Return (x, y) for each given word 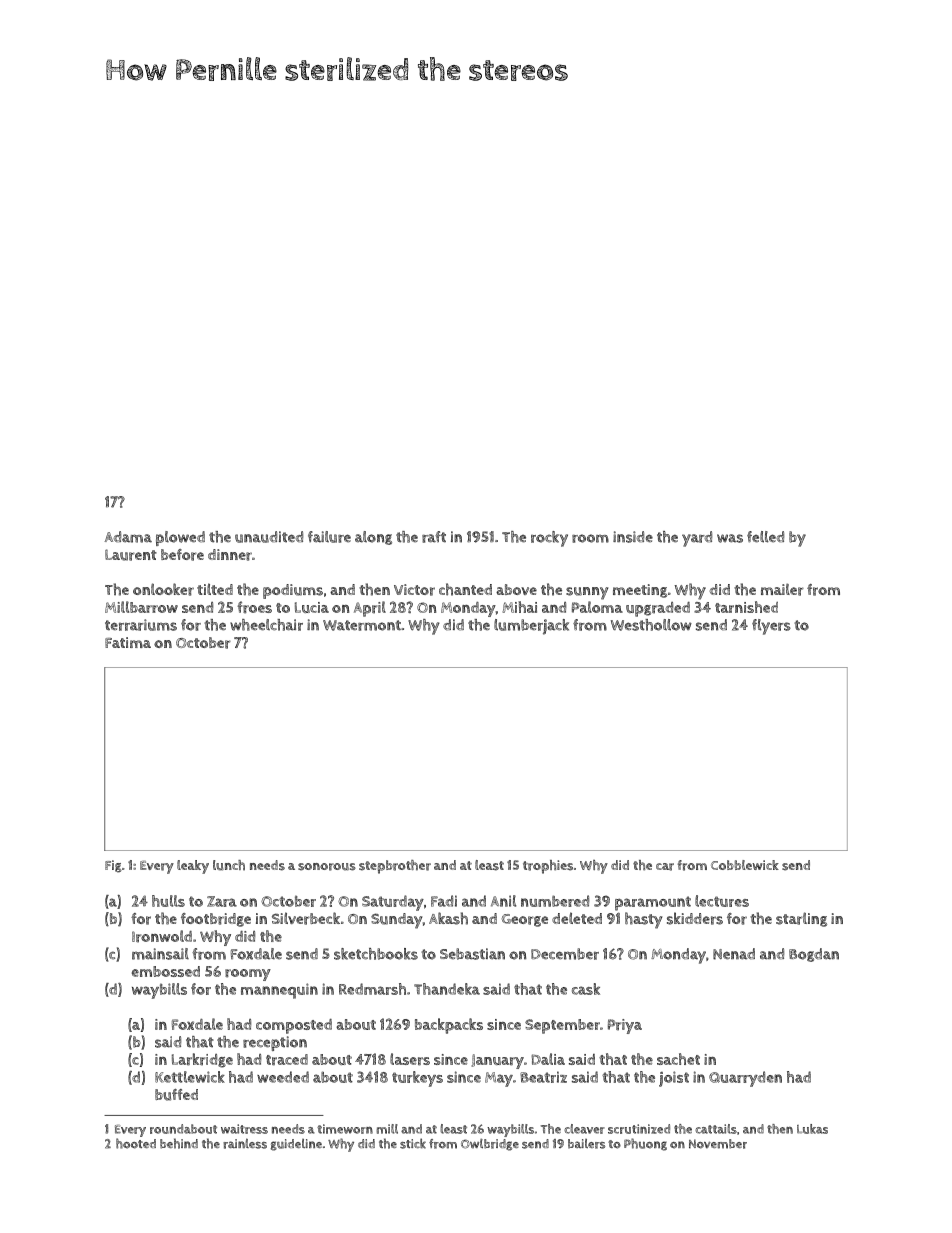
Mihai (519, 607)
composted (294, 1026)
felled (765, 537)
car (665, 867)
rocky (549, 539)
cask (586, 989)
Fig (113, 866)
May (499, 1079)
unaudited (269, 537)
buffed (176, 1095)
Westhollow (651, 625)
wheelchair (266, 625)
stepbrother (395, 867)
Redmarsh (372, 989)
